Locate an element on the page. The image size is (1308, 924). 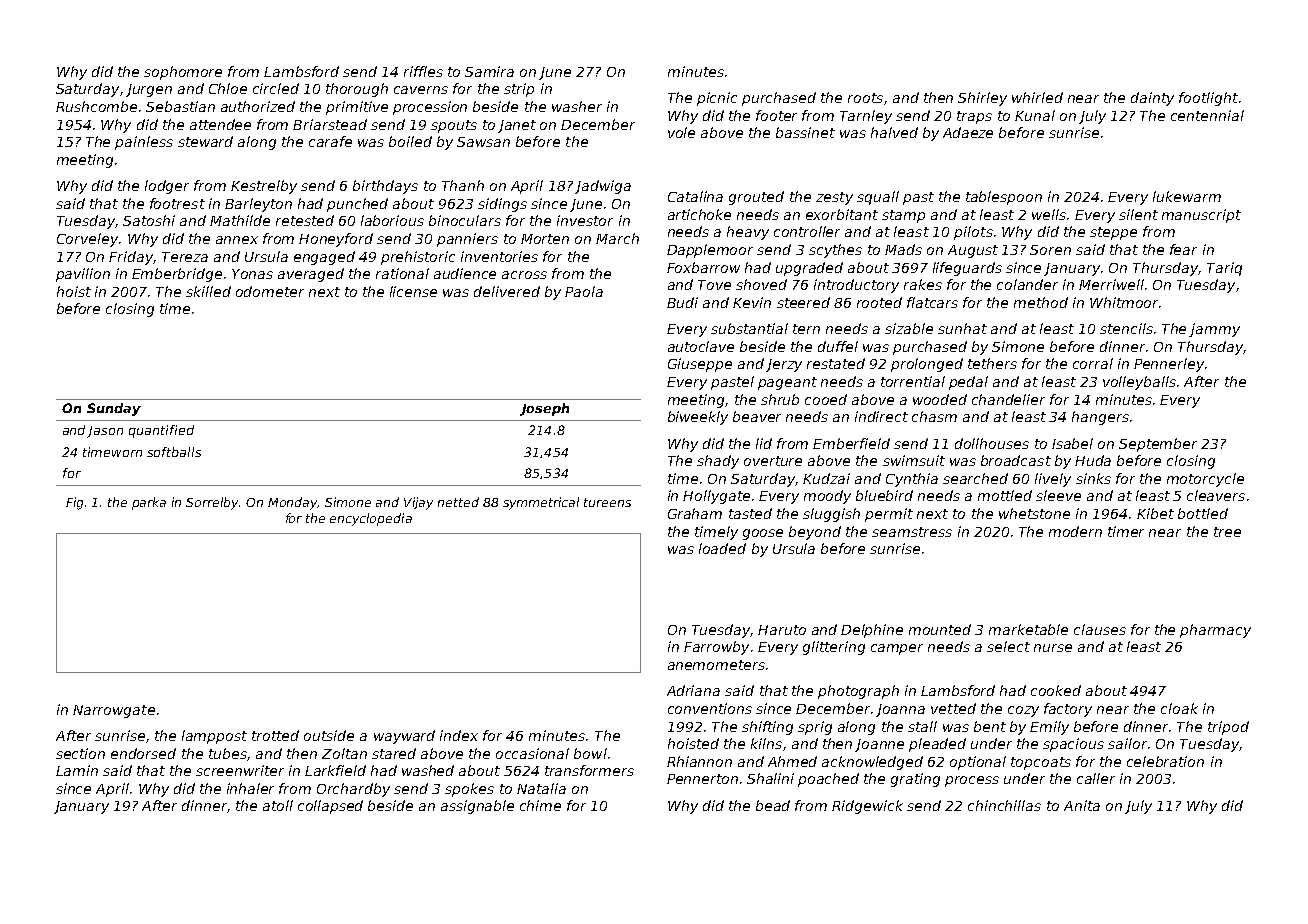
Samira is located at coordinates (489, 71).
